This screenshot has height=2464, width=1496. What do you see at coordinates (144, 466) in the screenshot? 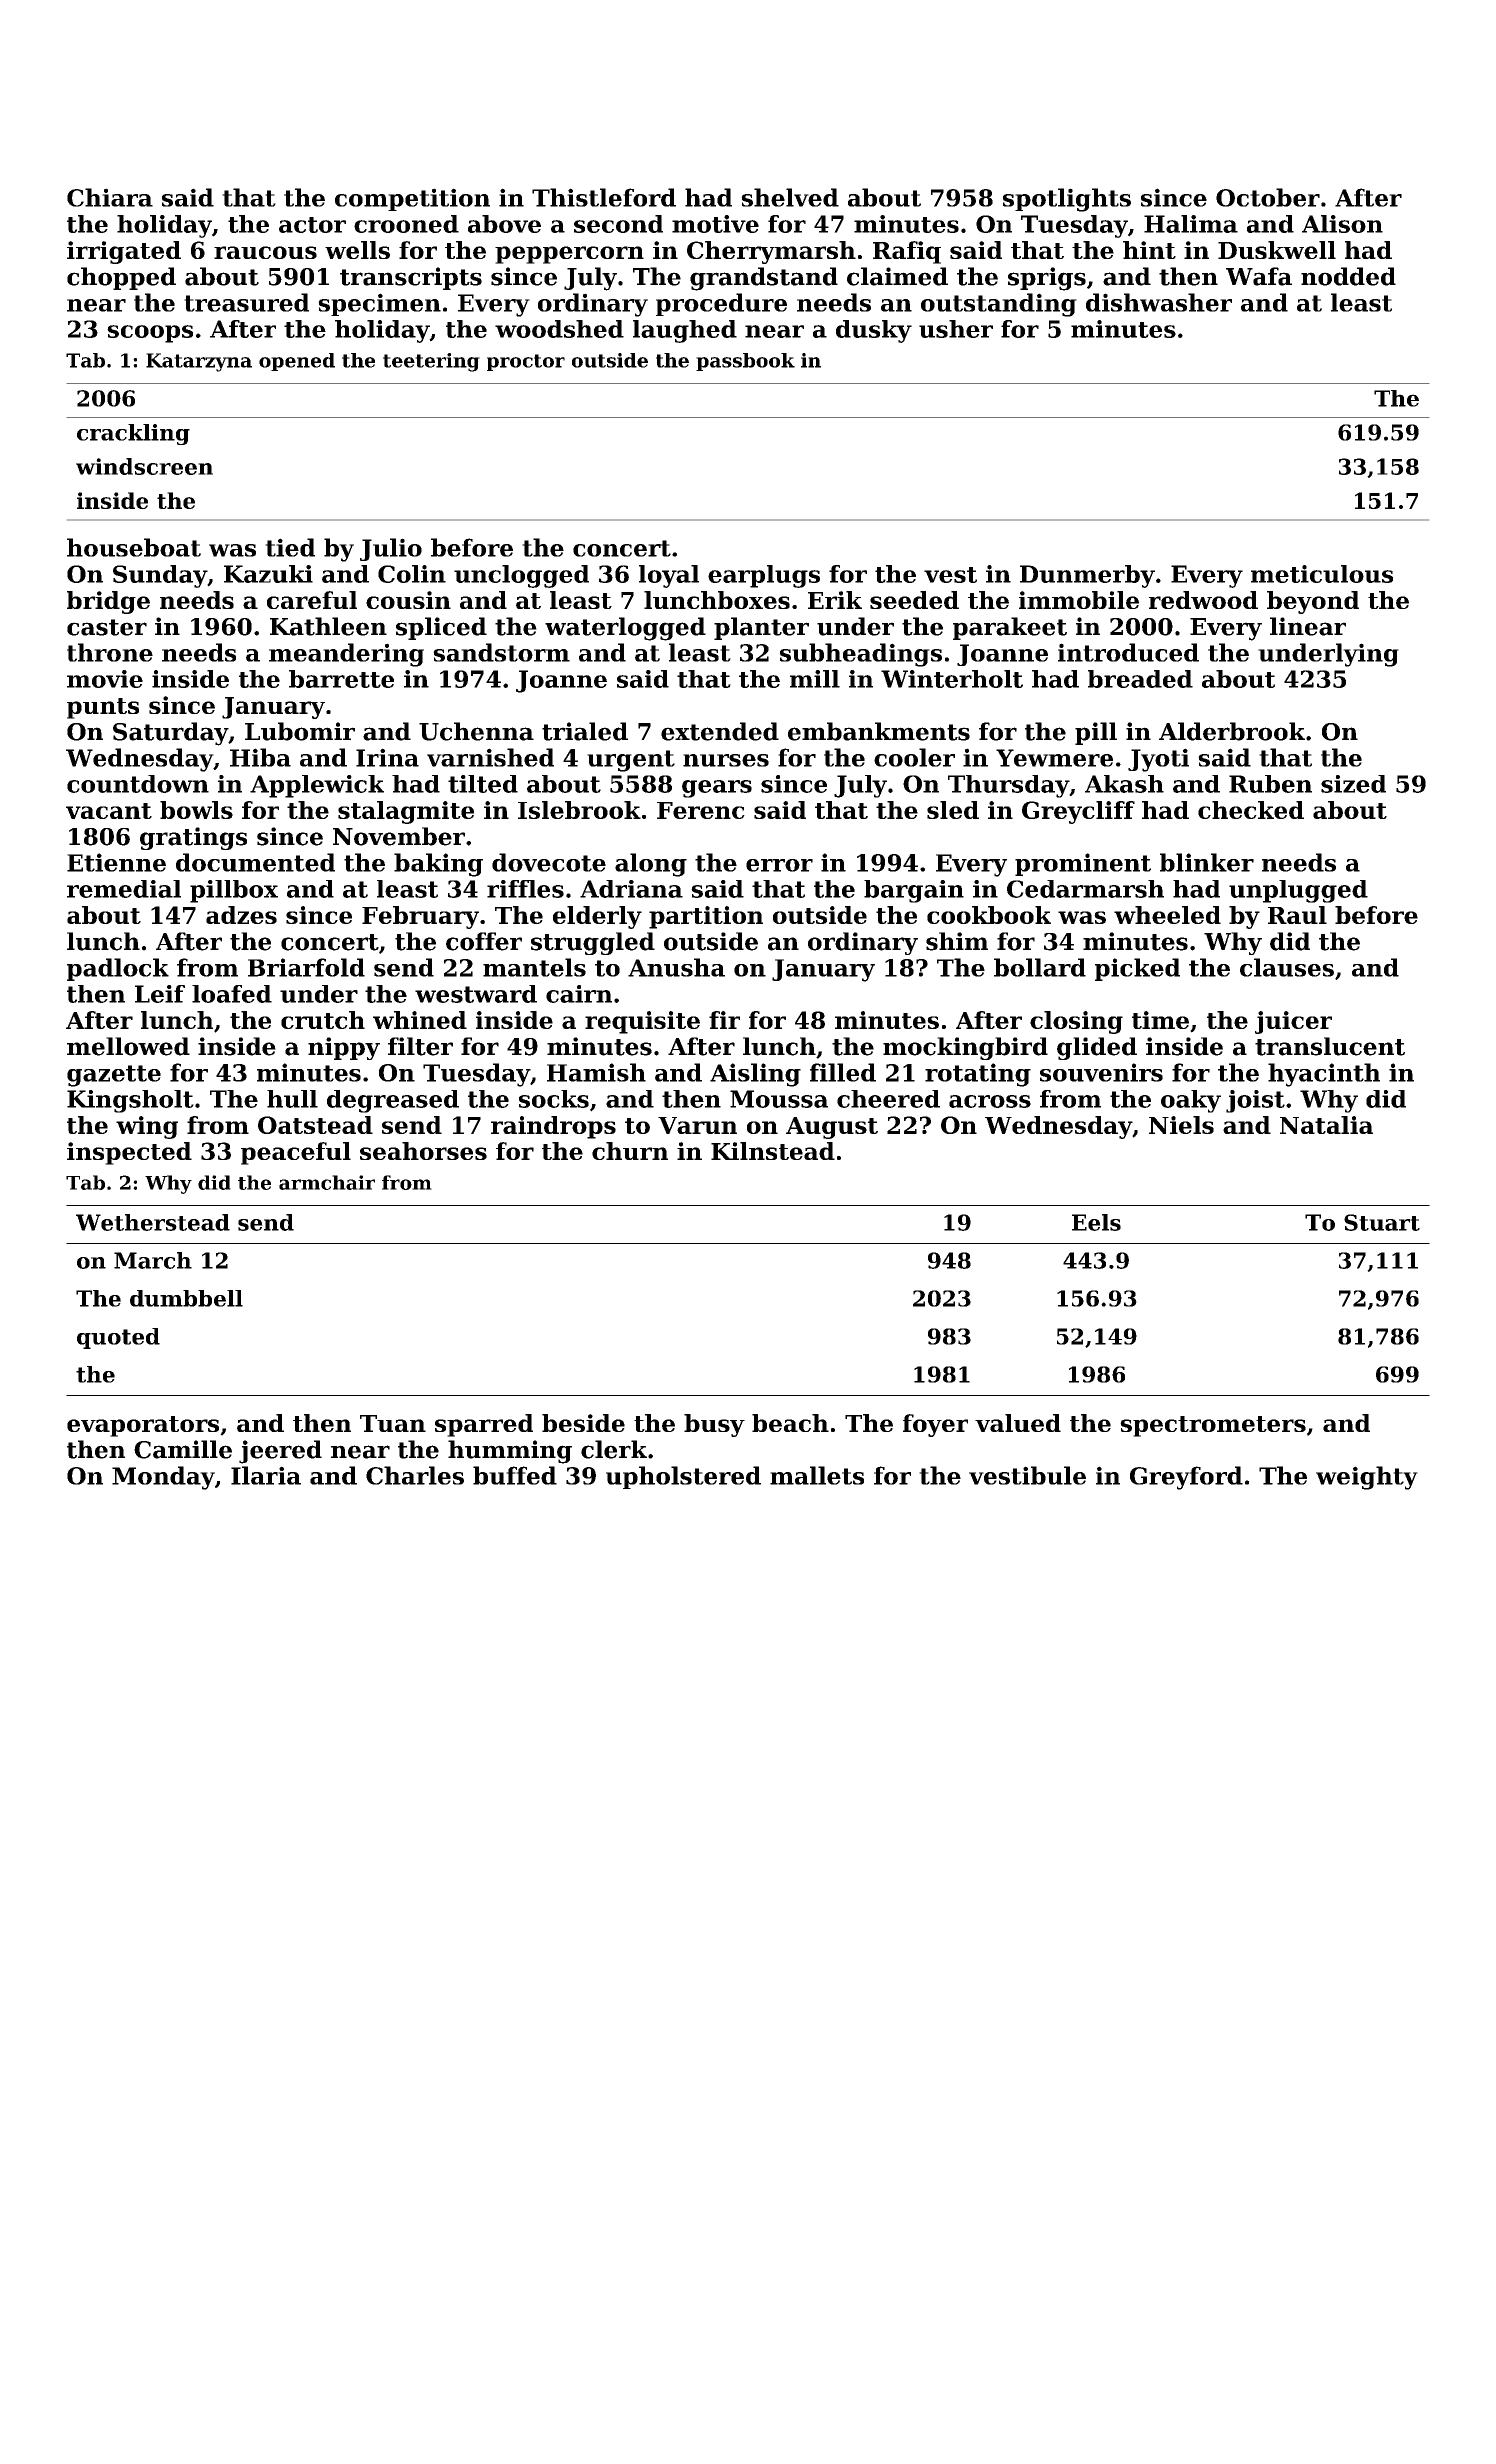
I see `windscreen` at bounding box center [144, 466].
